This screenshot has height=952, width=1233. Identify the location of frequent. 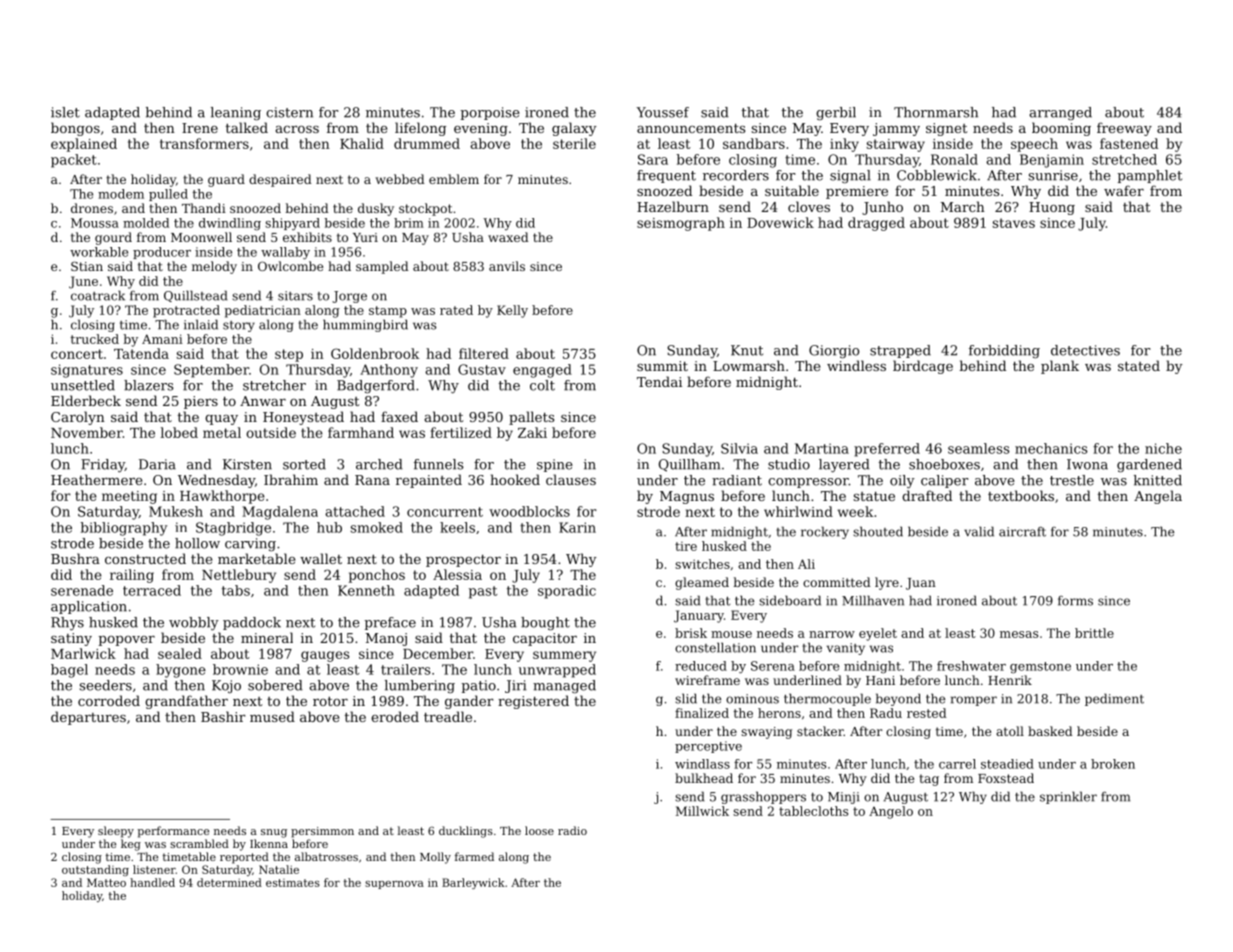
(666, 176).
